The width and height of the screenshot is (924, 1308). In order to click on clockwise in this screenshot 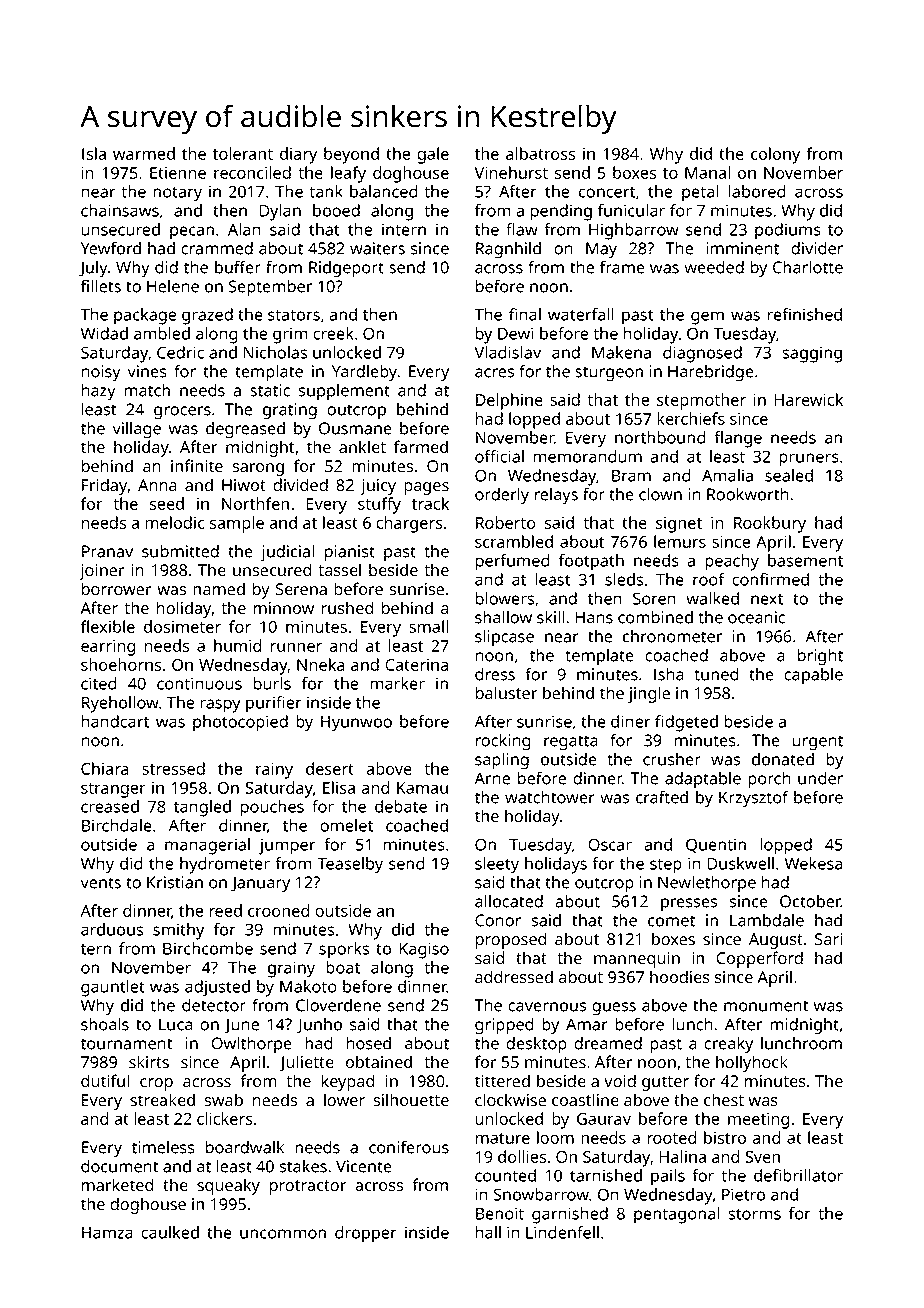, I will do `click(510, 1100)`.
